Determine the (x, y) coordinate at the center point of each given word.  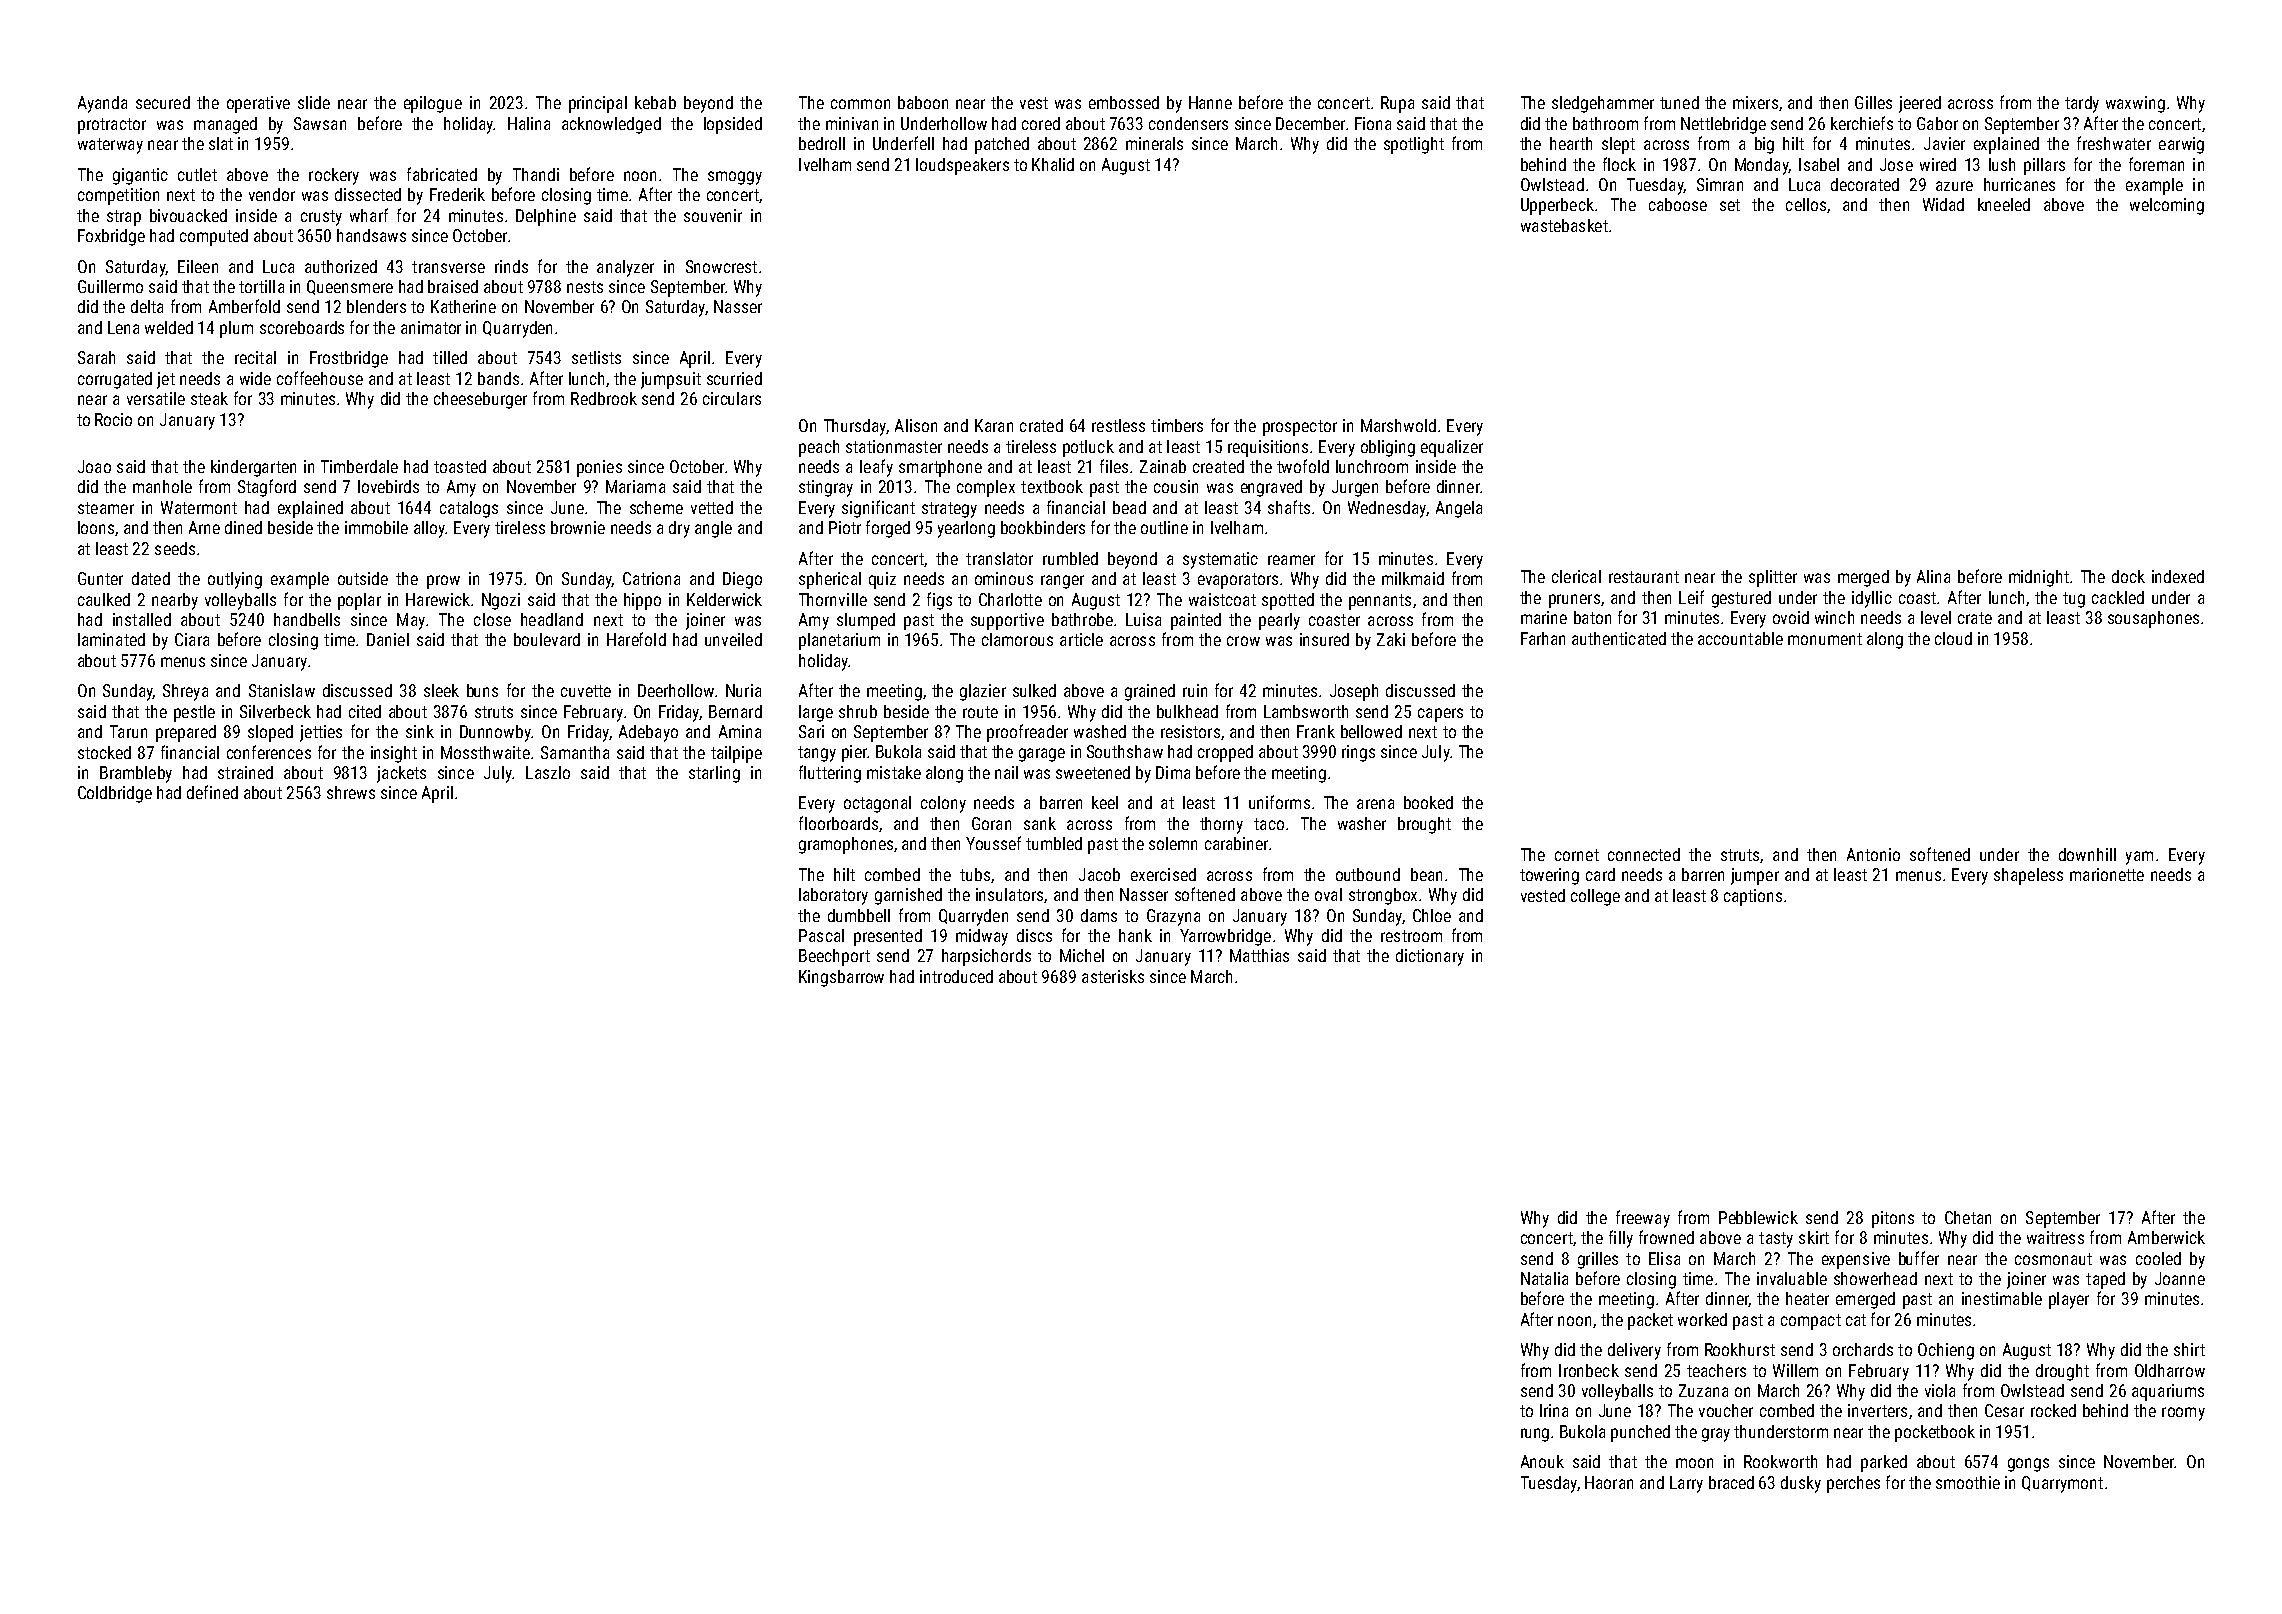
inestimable (2002, 1298)
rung (1535, 1435)
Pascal (821, 935)
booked (1428, 802)
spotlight (1414, 145)
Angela (1459, 509)
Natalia (1544, 1278)
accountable (1740, 638)
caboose (1678, 204)
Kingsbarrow (841, 978)
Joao (94, 466)
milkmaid (1413, 578)
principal (598, 104)
